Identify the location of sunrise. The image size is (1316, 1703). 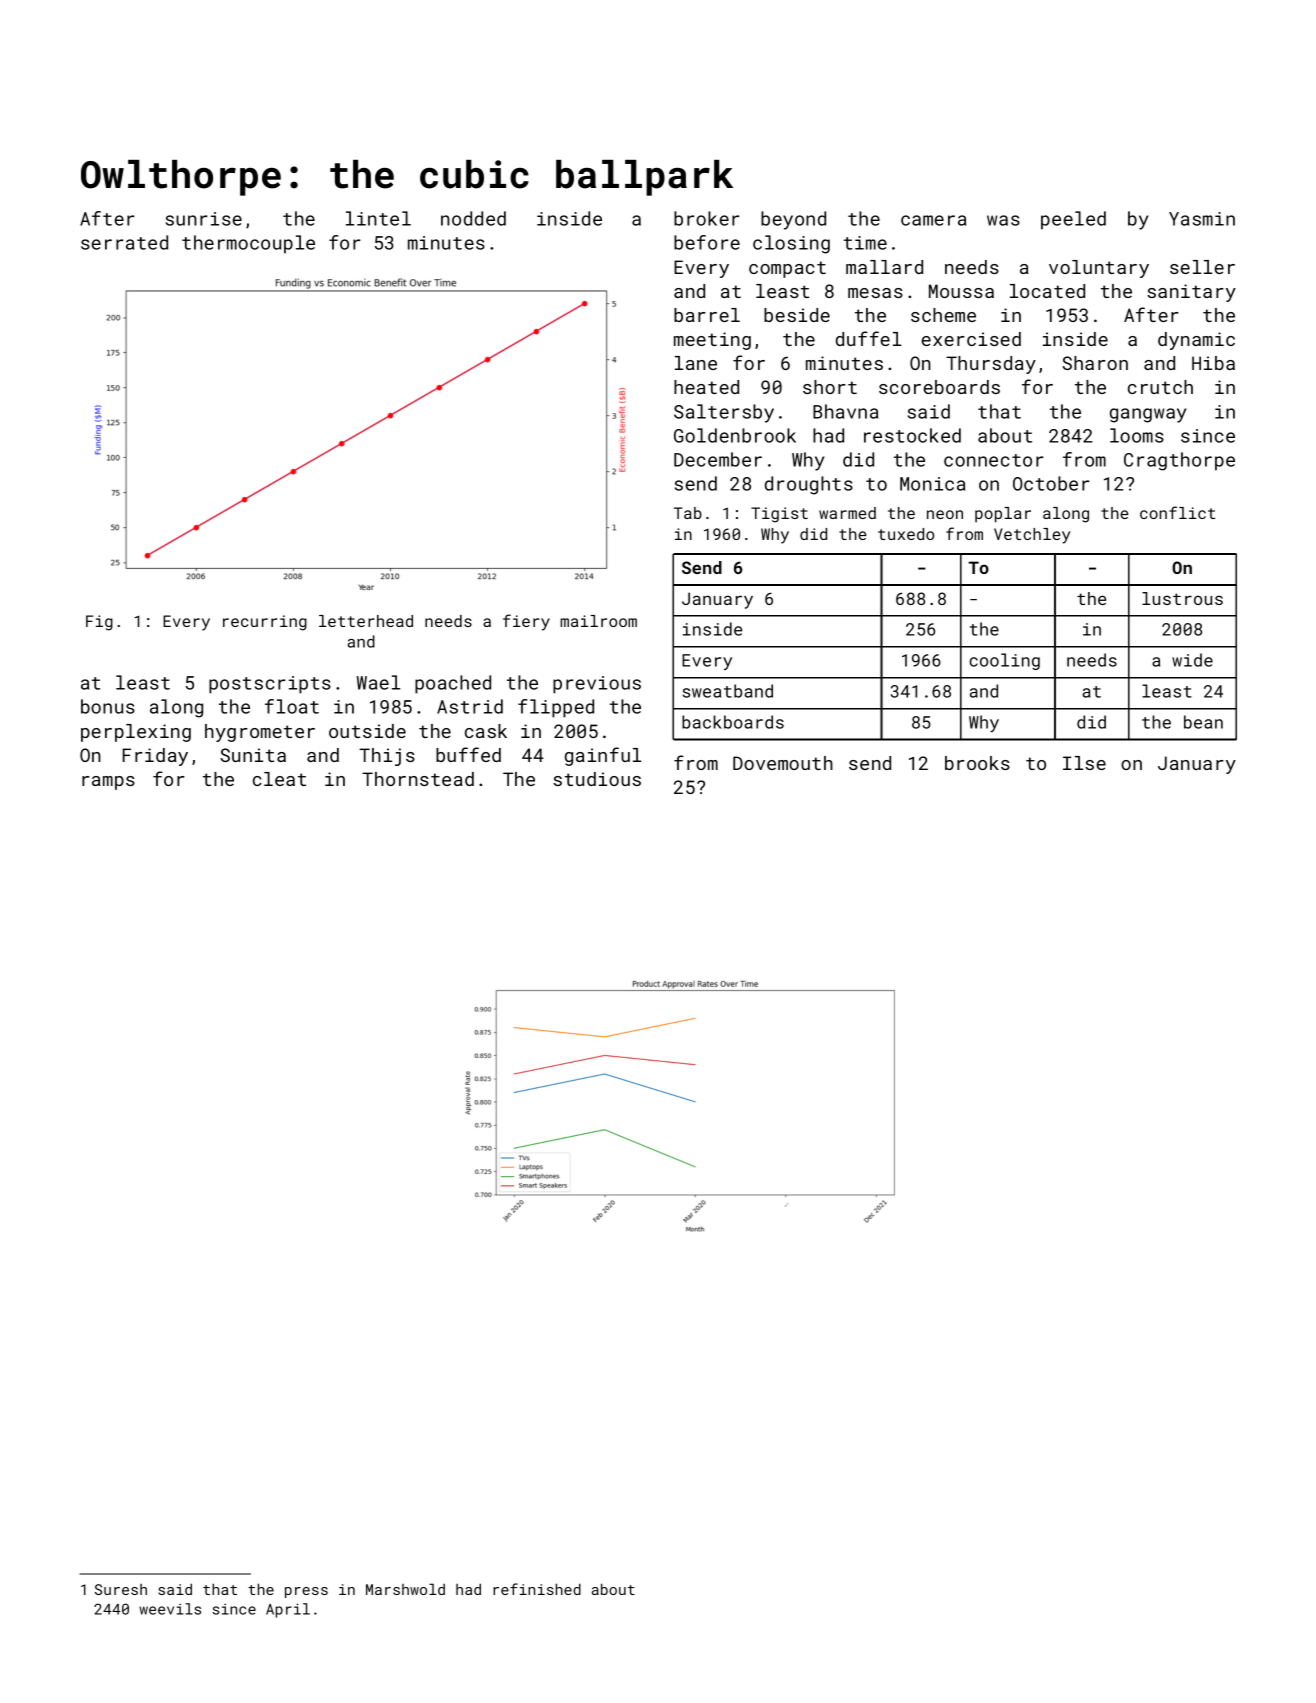
(204, 219).
